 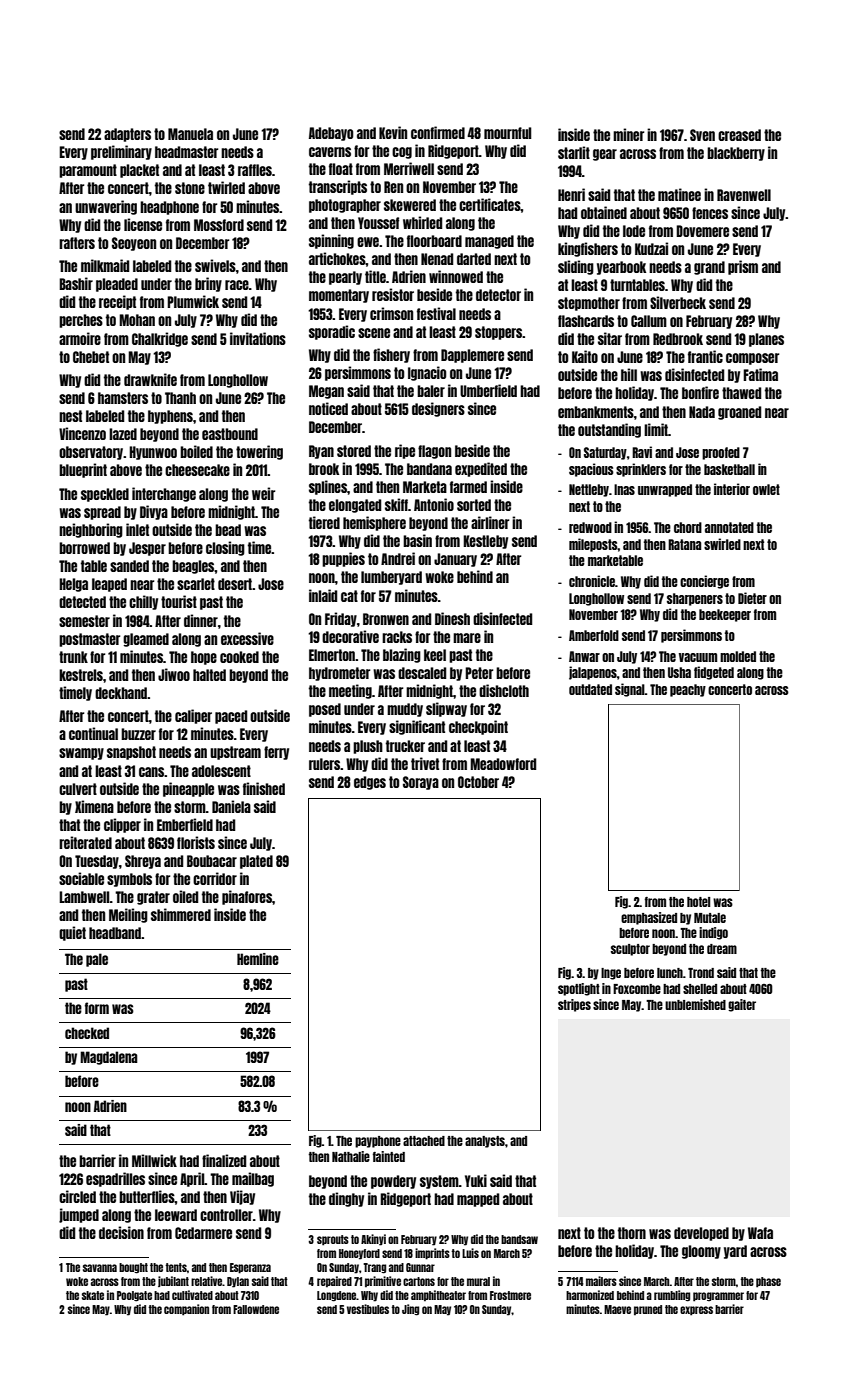 What do you see at coordinates (331, 134) in the screenshot?
I see `Adebayo` at bounding box center [331, 134].
